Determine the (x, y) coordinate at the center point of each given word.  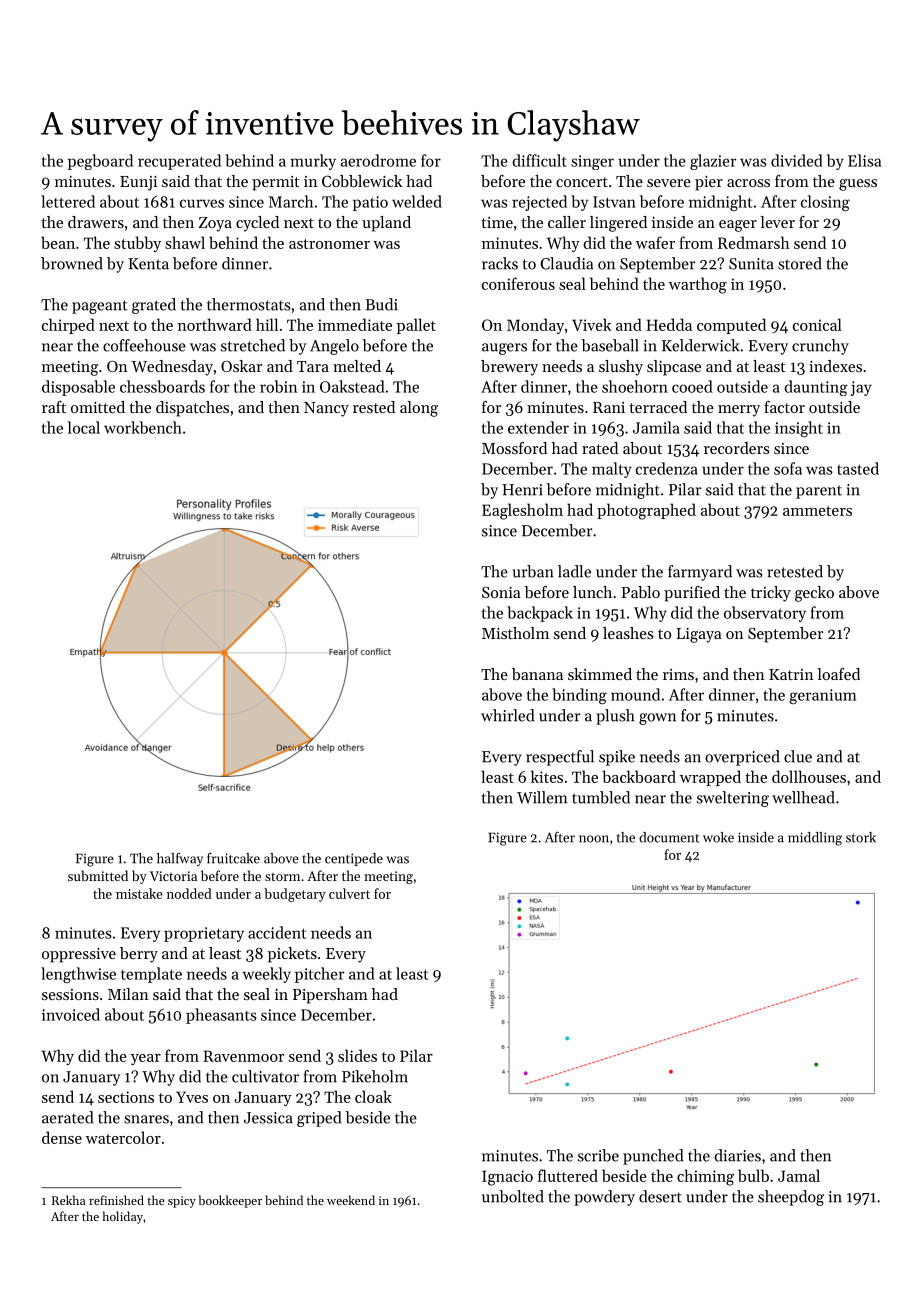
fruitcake (233, 858)
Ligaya (699, 635)
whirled (507, 715)
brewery (509, 368)
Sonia (501, 592)
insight (799, 429)
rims (678, 674)
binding (579, 696)
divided (797, 160)
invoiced (71, 1014)
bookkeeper (230, 1201)
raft (54, 407)
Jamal (799, 1175)
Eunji (138, 183)
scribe (598, 1155)
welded (417, 201)
